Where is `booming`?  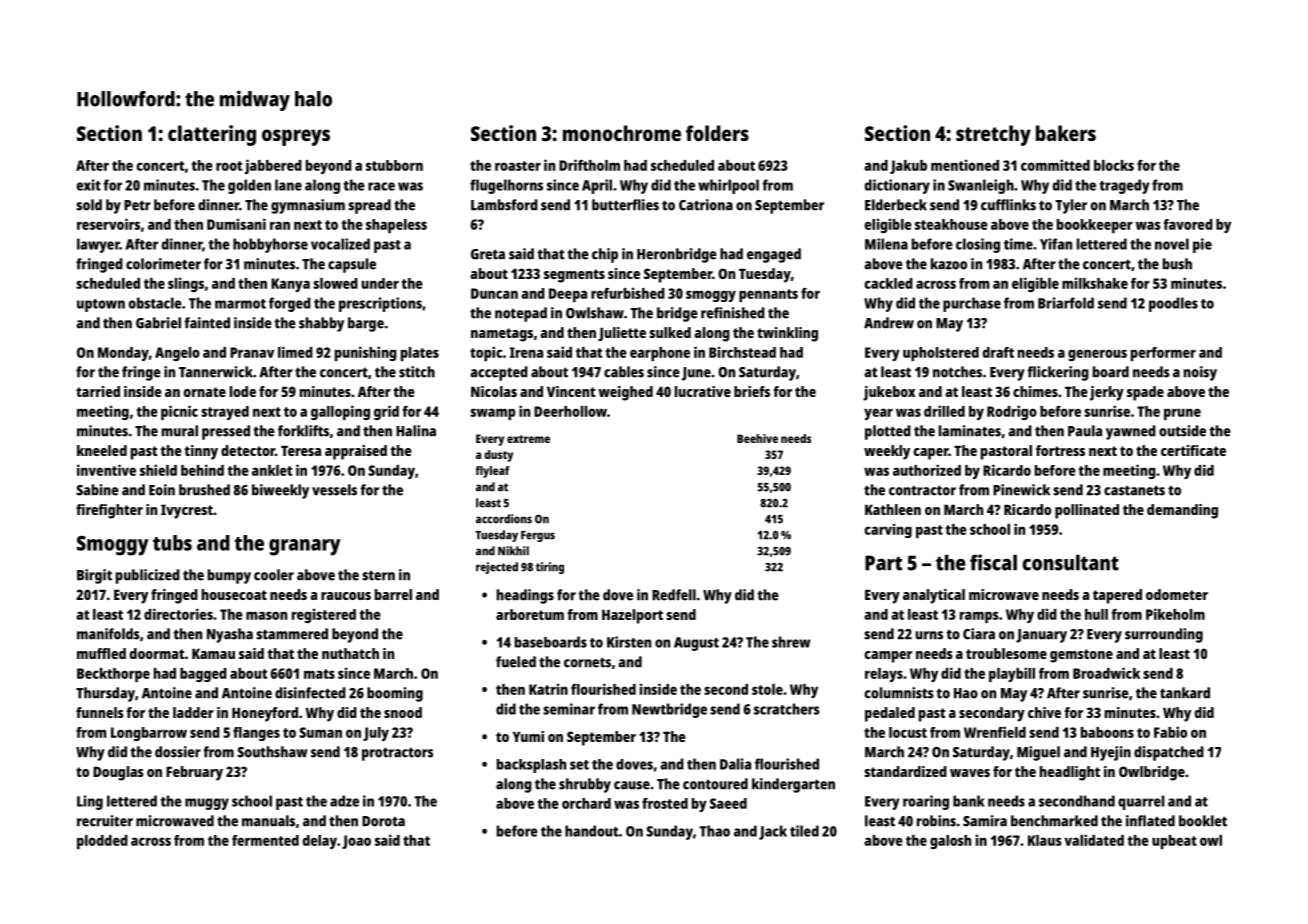 booming is located at coordinates (395, 694).
